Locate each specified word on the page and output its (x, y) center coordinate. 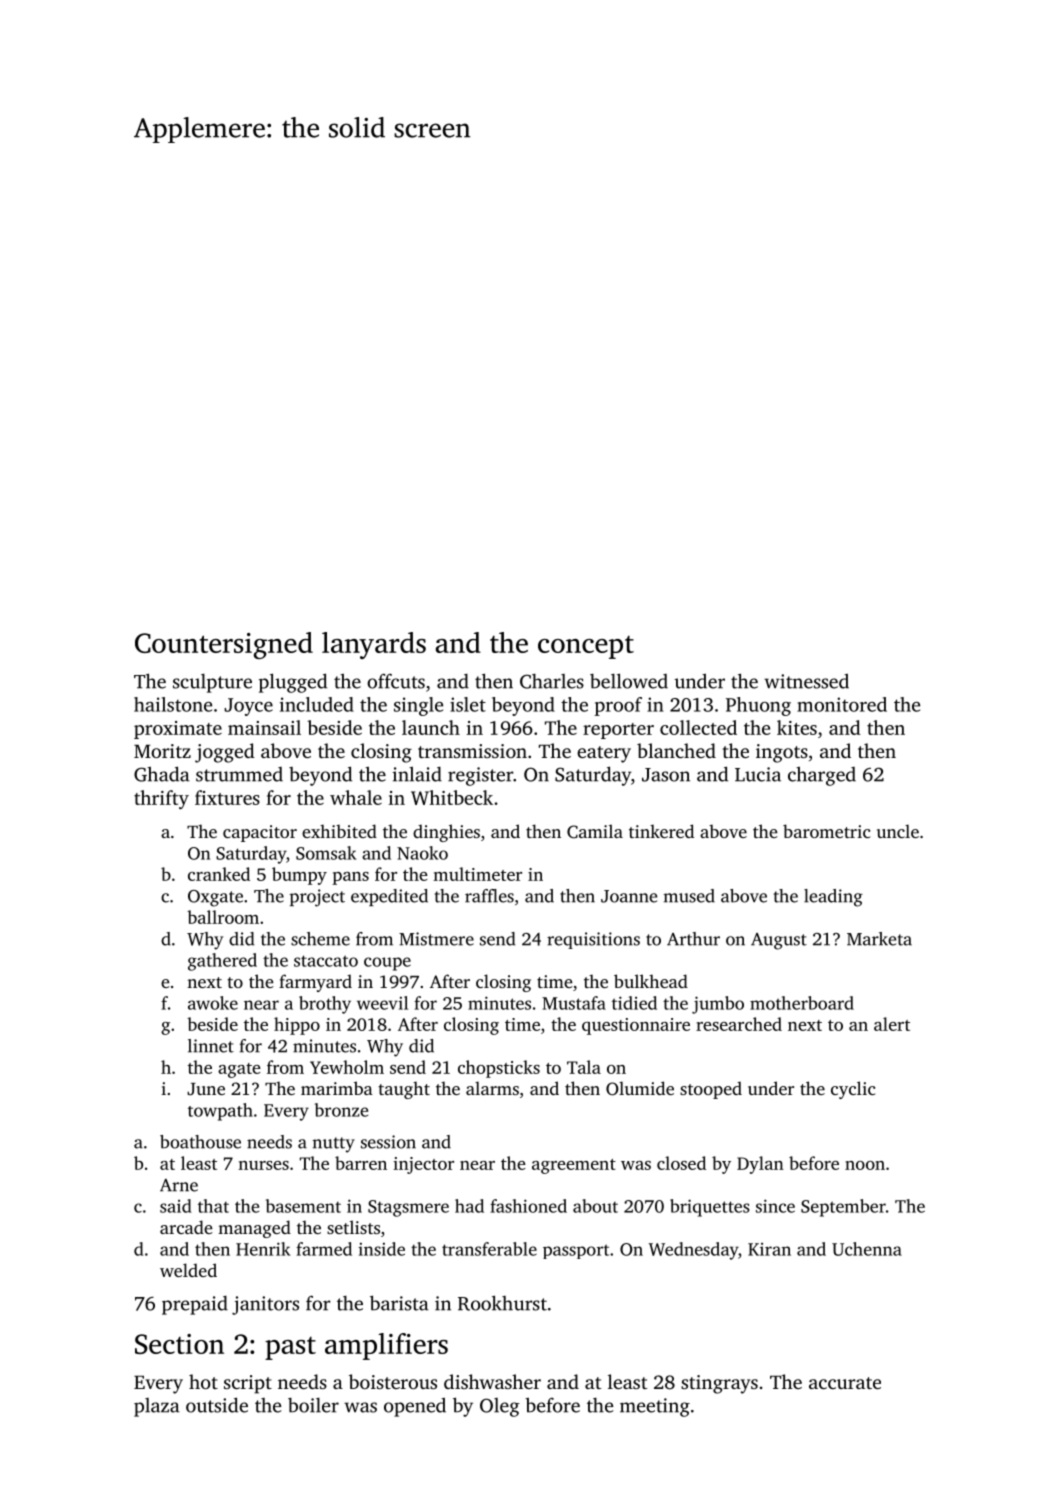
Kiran (769, 1249)
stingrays (719, 1384)
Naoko (422, 853)
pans (350, 878)
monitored (842, 704)
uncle (898, 831)
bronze (341, 1110)
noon (865, 1165)
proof (618, 706)
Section (179, 1344)
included (317, 704)
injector (423, 1165)
